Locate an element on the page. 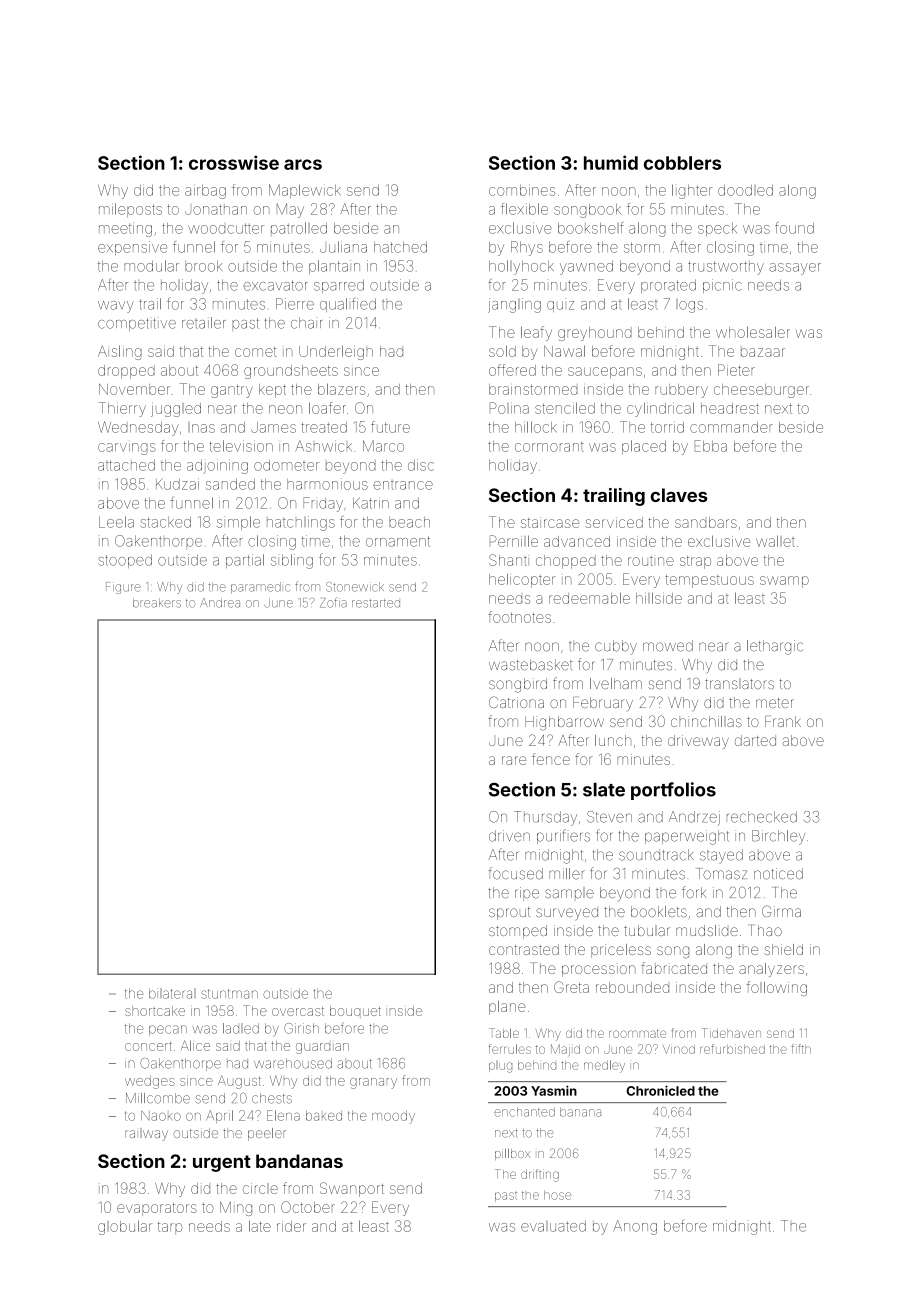  entrance is located at coordinates (403, 485).
